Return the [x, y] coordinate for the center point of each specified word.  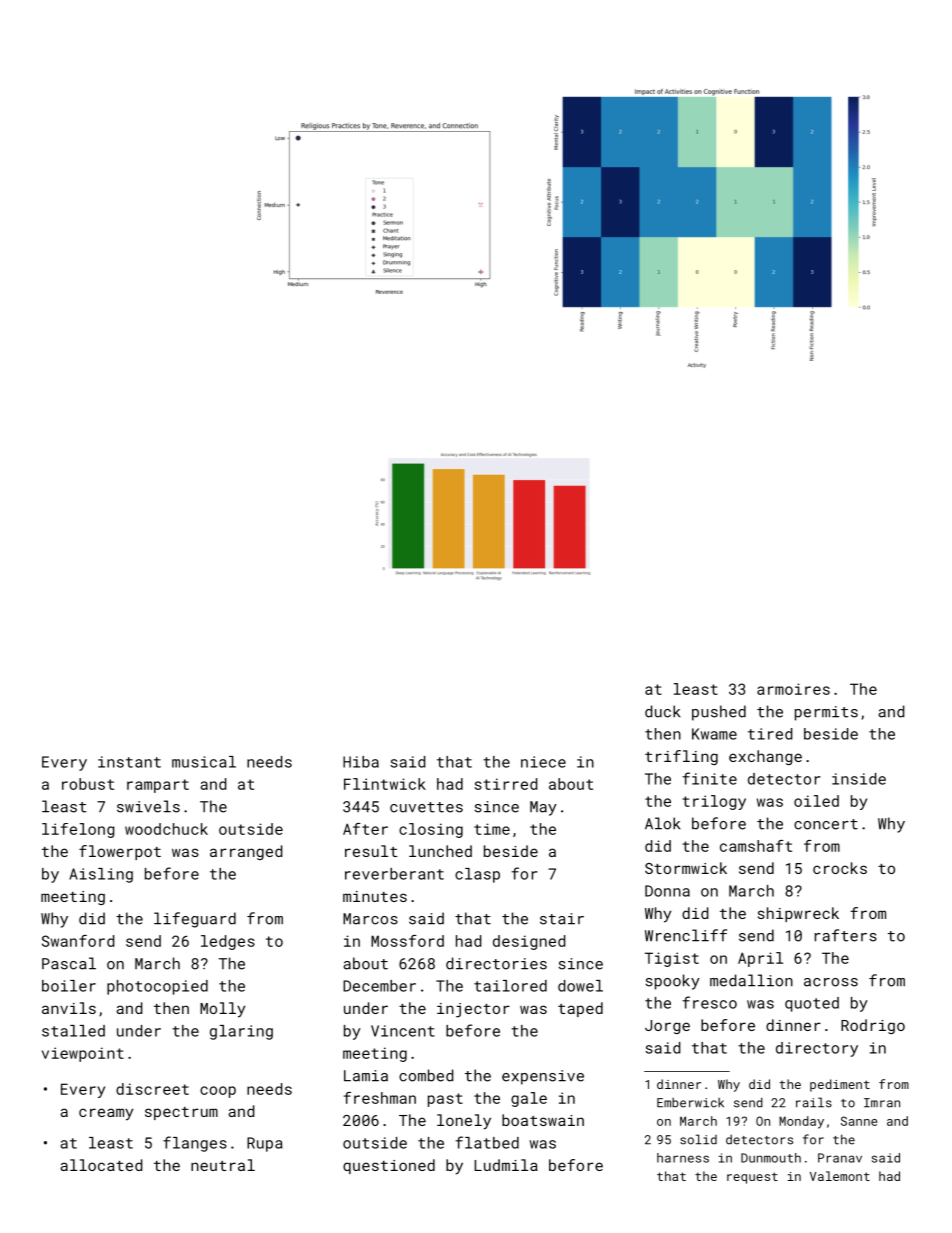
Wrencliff [686, 935]
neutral [223, 1165]
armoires [793, 689]
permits [826, 713]
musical [204, 762]
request [752, 1178]
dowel [580, 986]
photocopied [157, 987]
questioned [389, 1166]
